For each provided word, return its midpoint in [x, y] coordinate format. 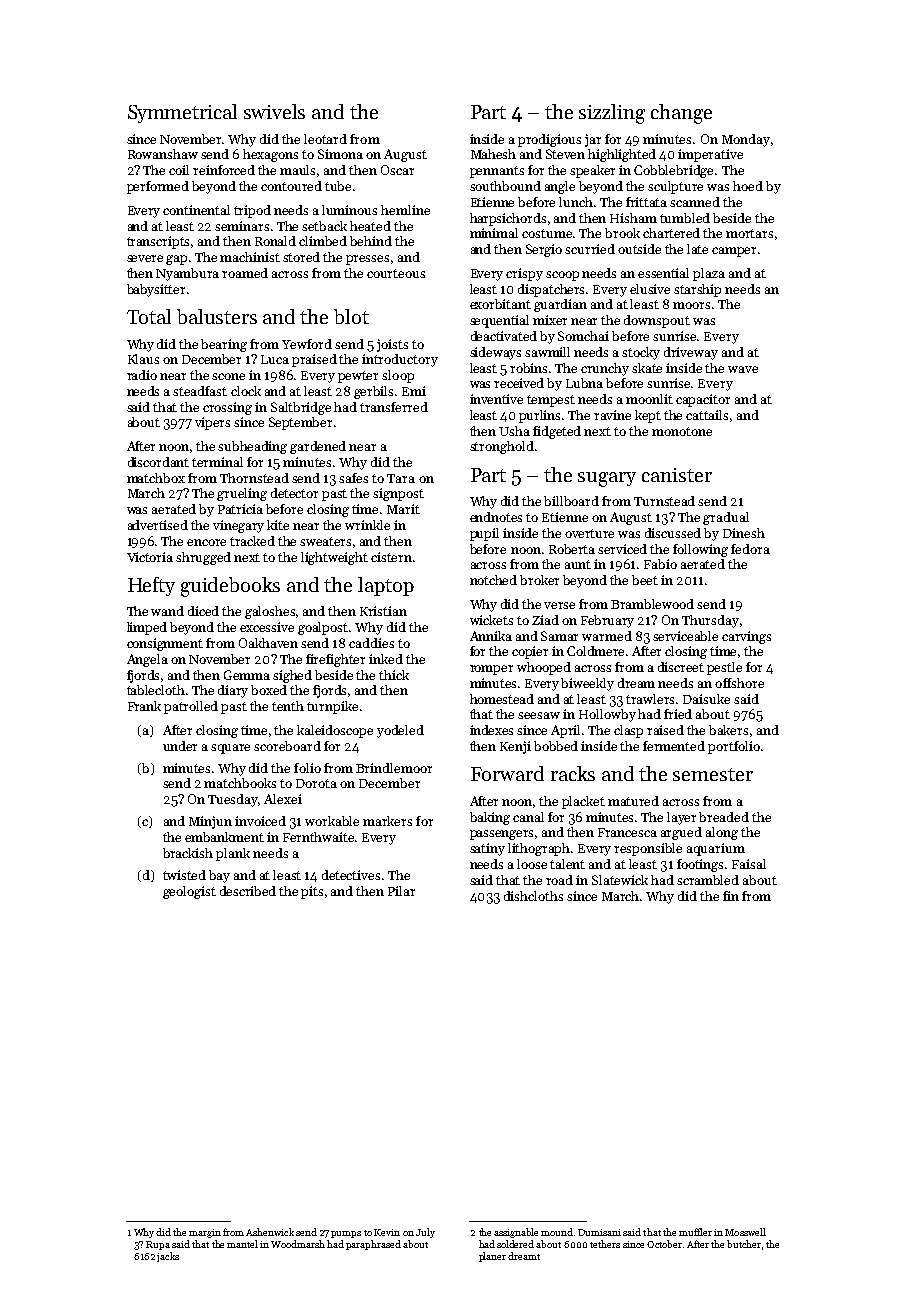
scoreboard [287, 746]
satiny [487, 849]
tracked [252, 541]
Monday [746, 140]
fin [731, 896]
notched [493, 580]
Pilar [401, 891]
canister [677, 475]
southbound [505, 186]
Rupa [158, 1245]
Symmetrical [182, 113]
